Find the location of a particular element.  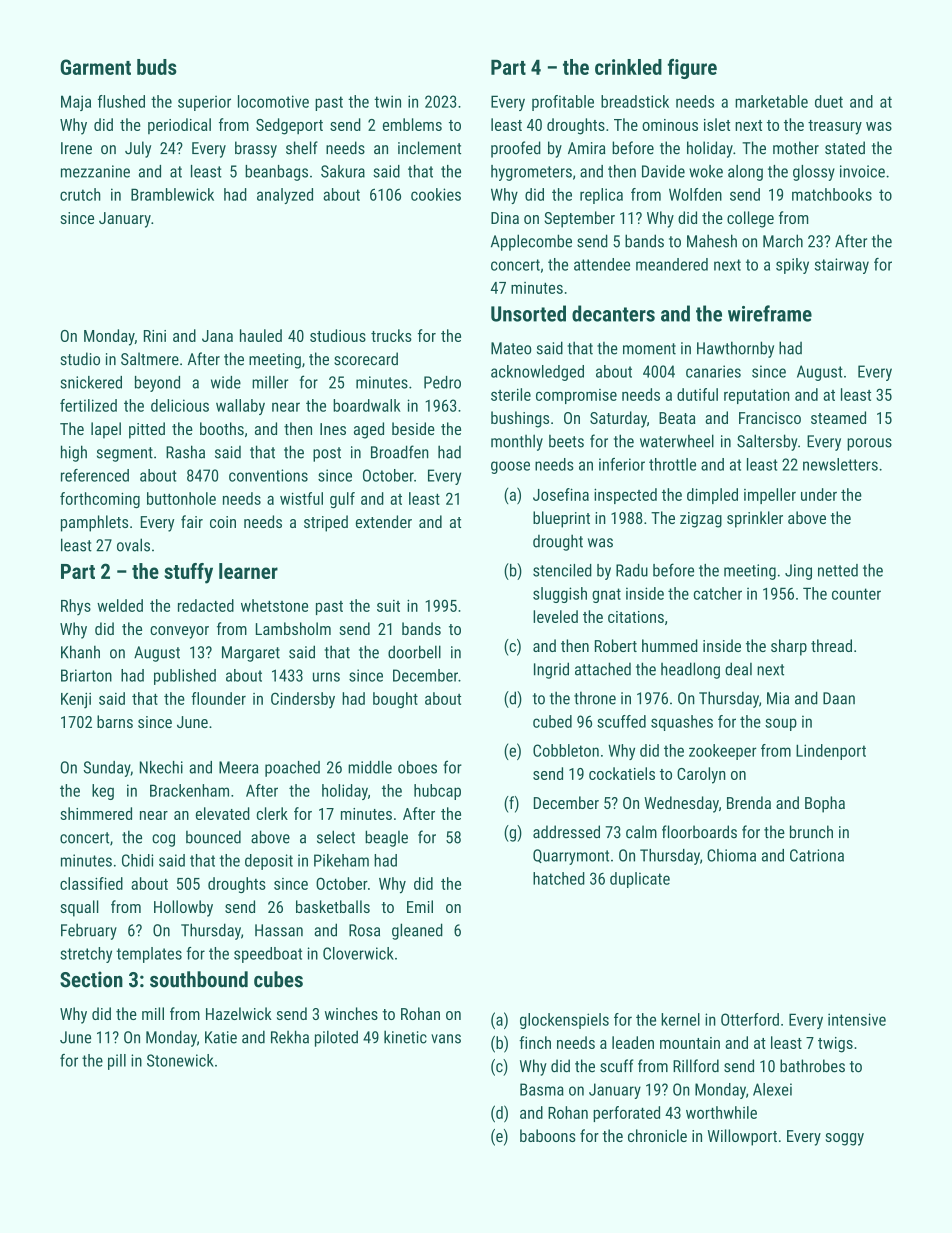

boardwalk is located at coordinates (367, 405).
